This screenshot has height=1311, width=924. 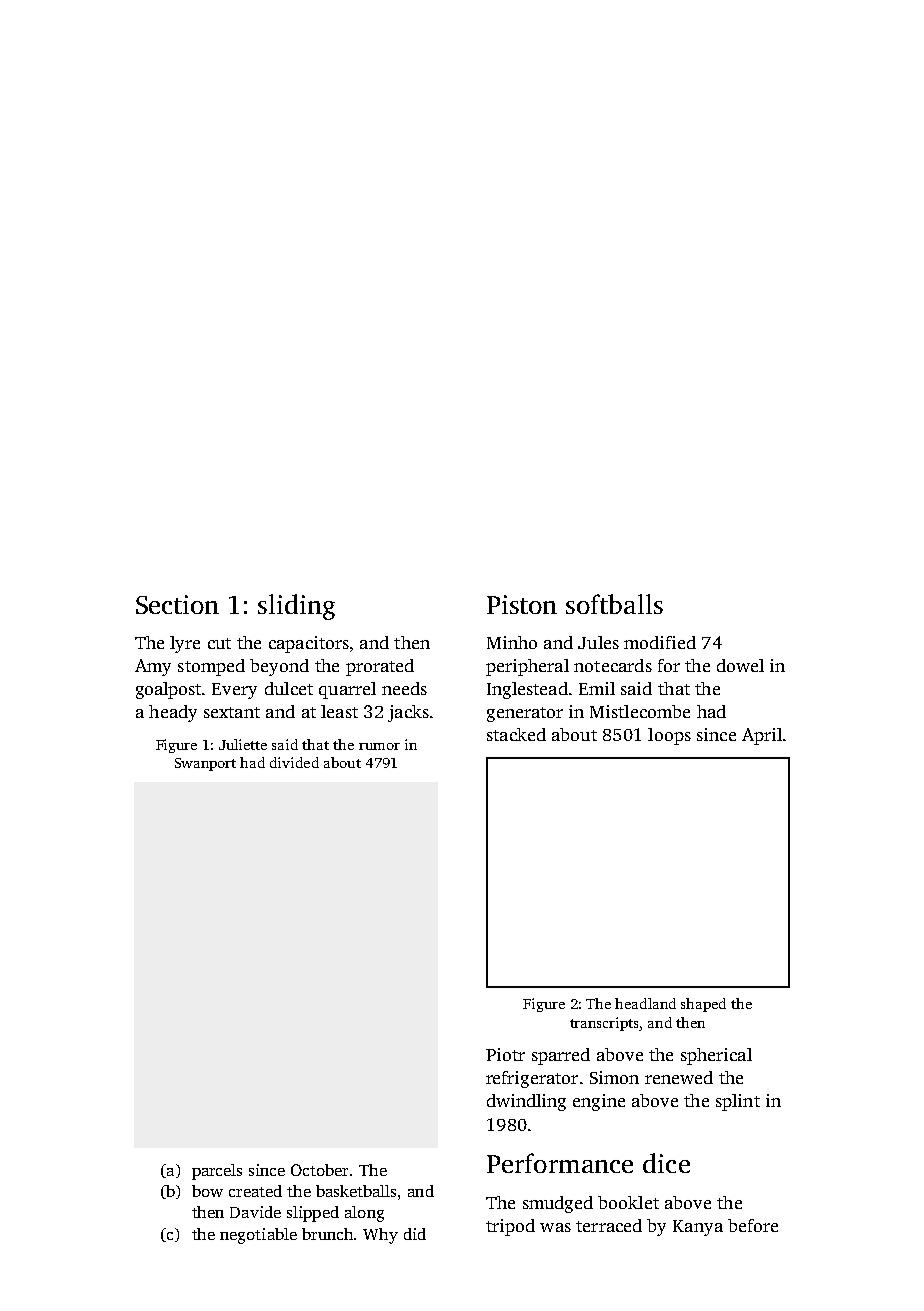 I want to click on spherical, so click(x=716, y=1056).
